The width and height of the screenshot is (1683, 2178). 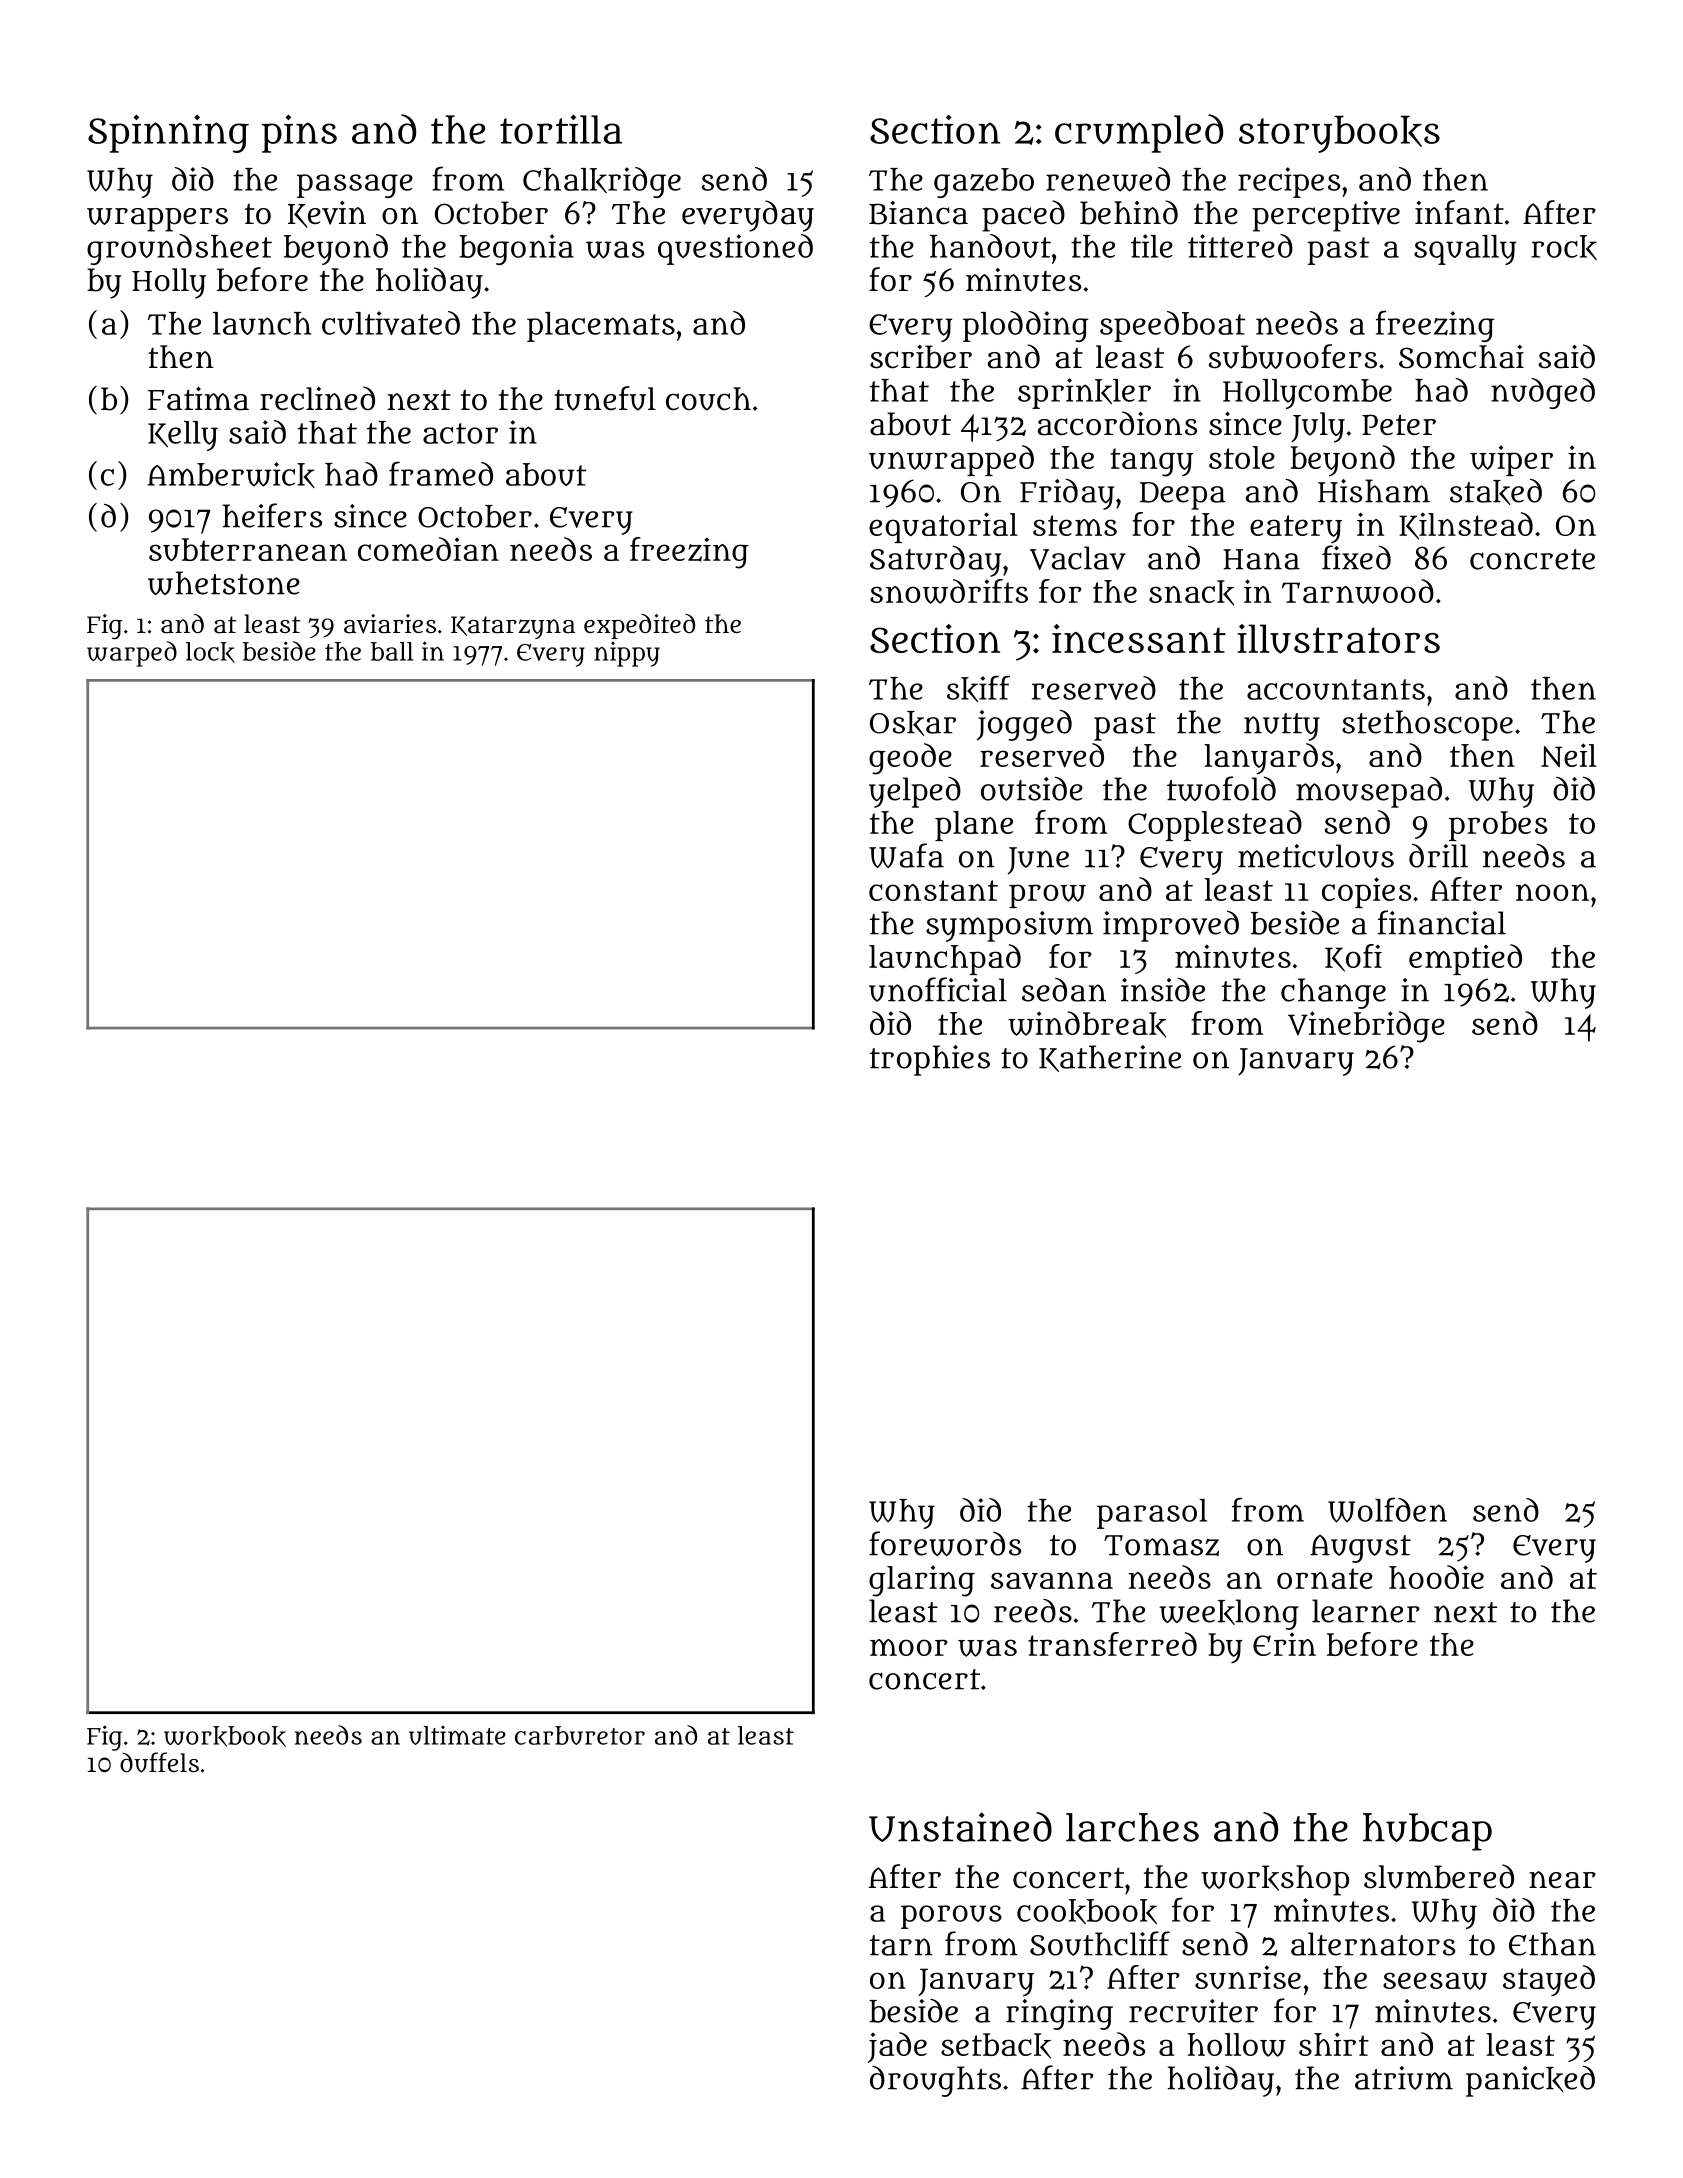 I want to click on fixed, so click(x=1356, y=557).
